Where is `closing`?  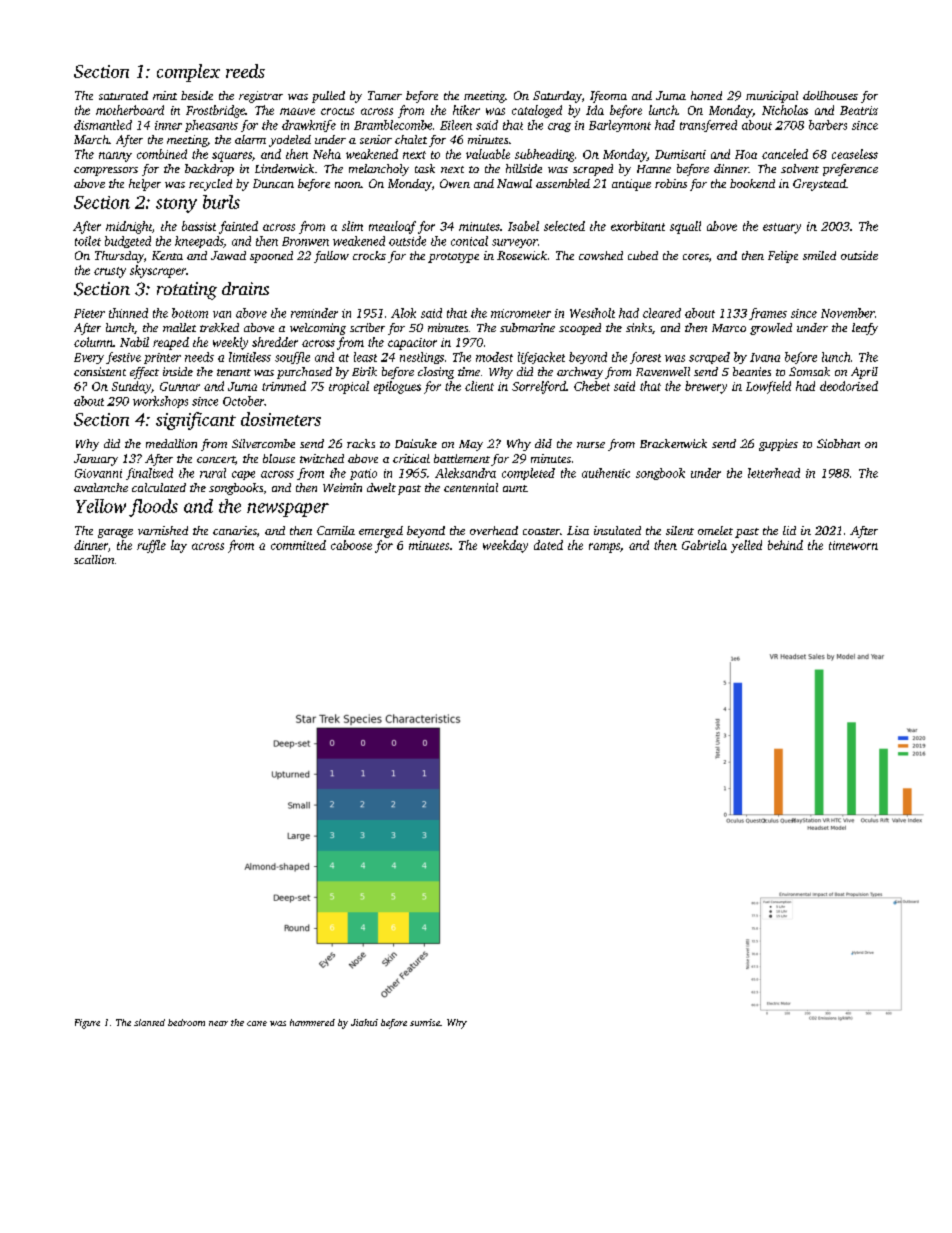
closing is located at coordinates (436, 373).
